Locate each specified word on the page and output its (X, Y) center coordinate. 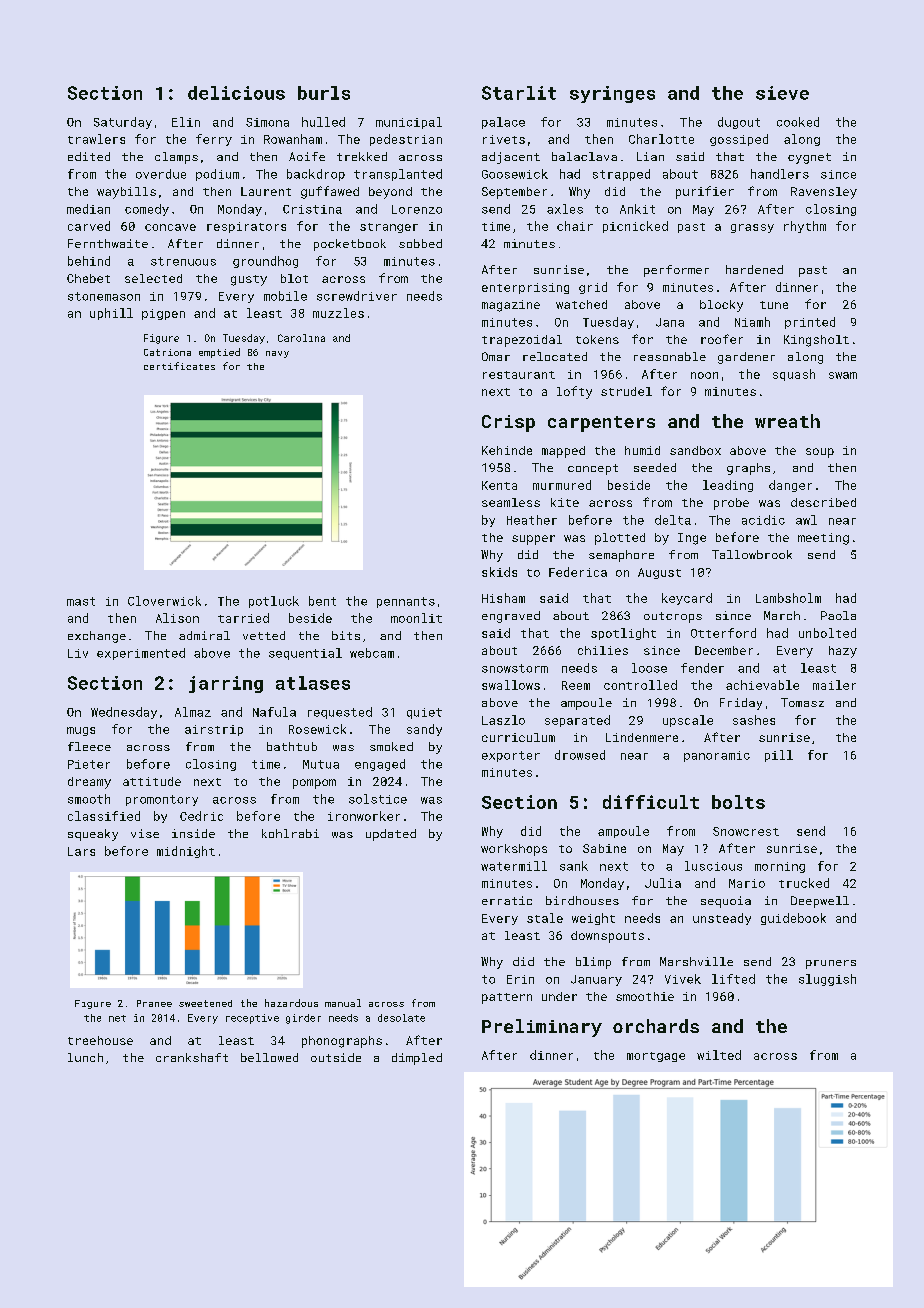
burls (324, 93)
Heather (532, 520)
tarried (243, 618)
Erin (520, 979)
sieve (782, 93)
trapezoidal (522, 341)
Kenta (499, 485)
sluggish (827, 980)
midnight (186, 852)
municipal (409, 123)
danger (790, 486)
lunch (85, 1057)
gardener (746, 358)
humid (642, 450)
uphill (111, 314)
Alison (177, 618)
